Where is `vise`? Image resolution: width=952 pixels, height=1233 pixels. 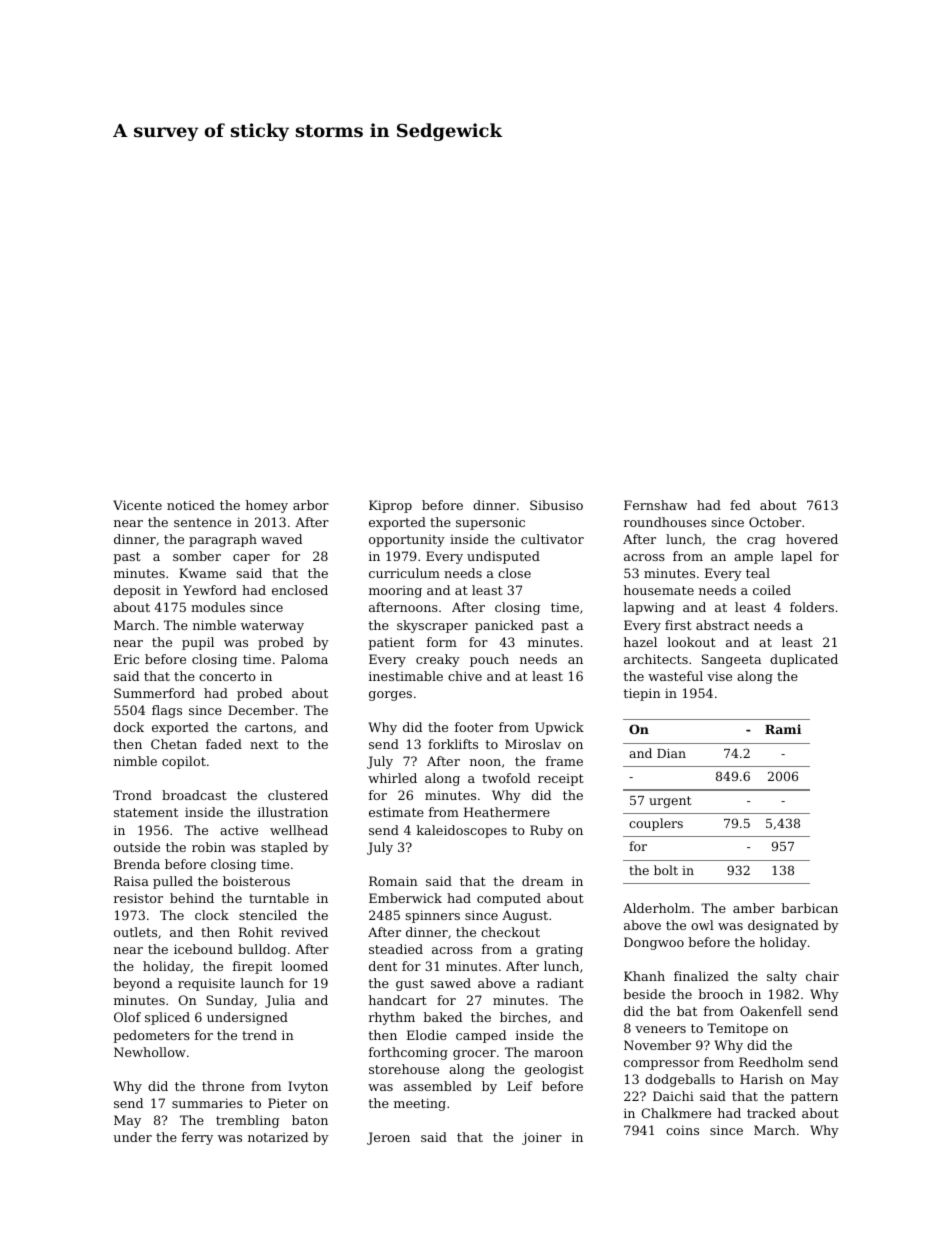 vise is located at coordinates (719, 676).
